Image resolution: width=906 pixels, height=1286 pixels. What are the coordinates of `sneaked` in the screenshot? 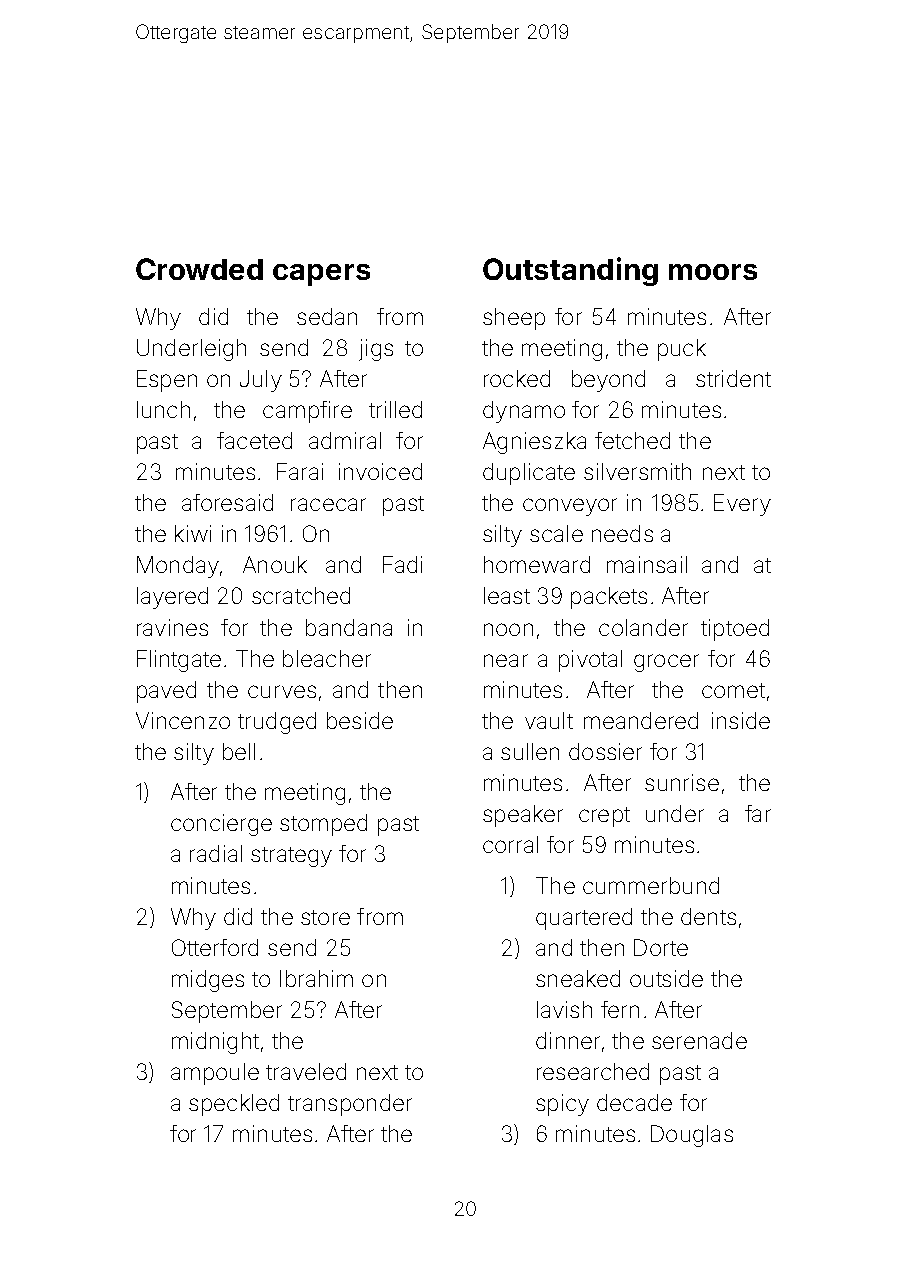 It's located at (578, 978).
